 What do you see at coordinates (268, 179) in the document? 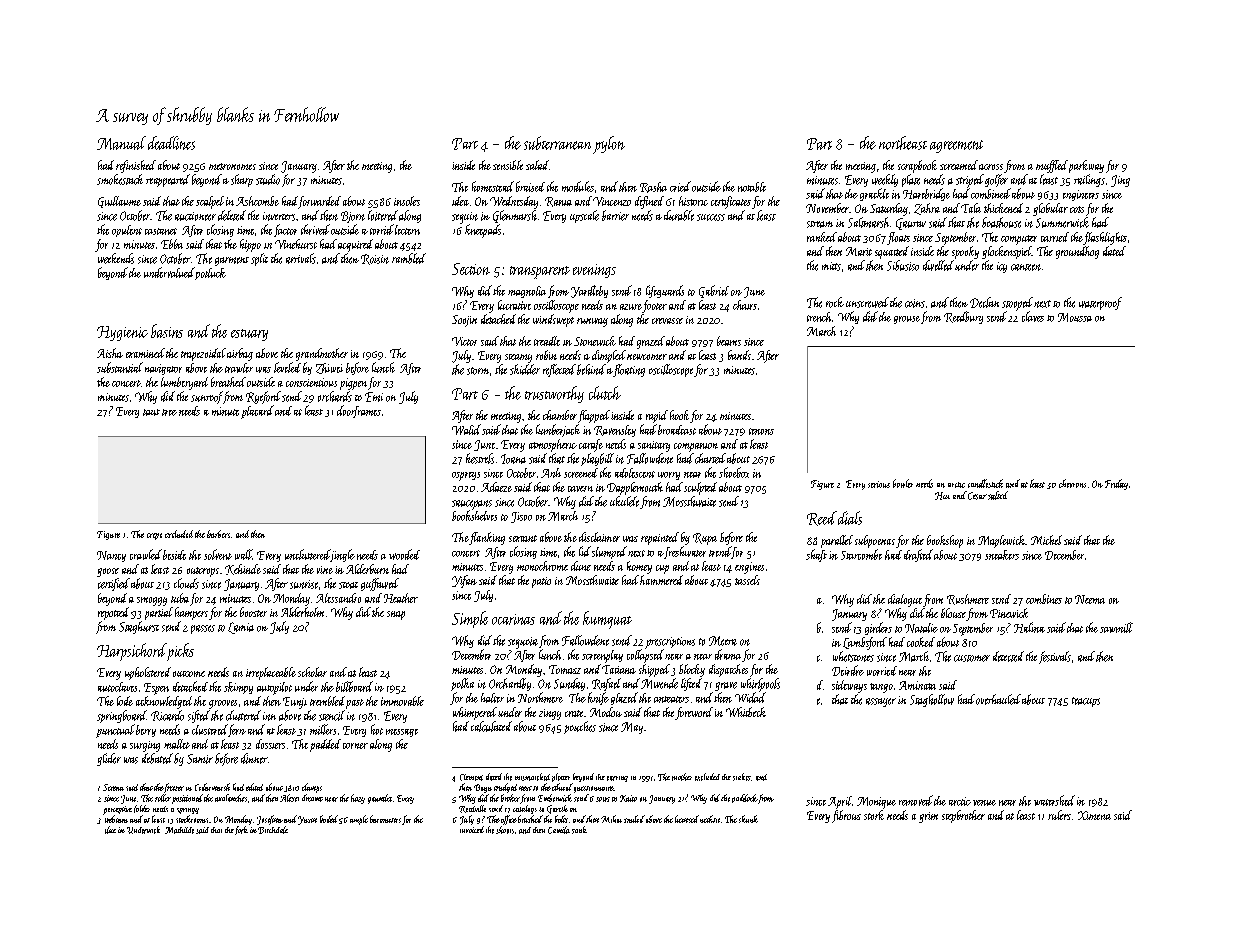
I see `studio` at bounding box center [268, 179].
